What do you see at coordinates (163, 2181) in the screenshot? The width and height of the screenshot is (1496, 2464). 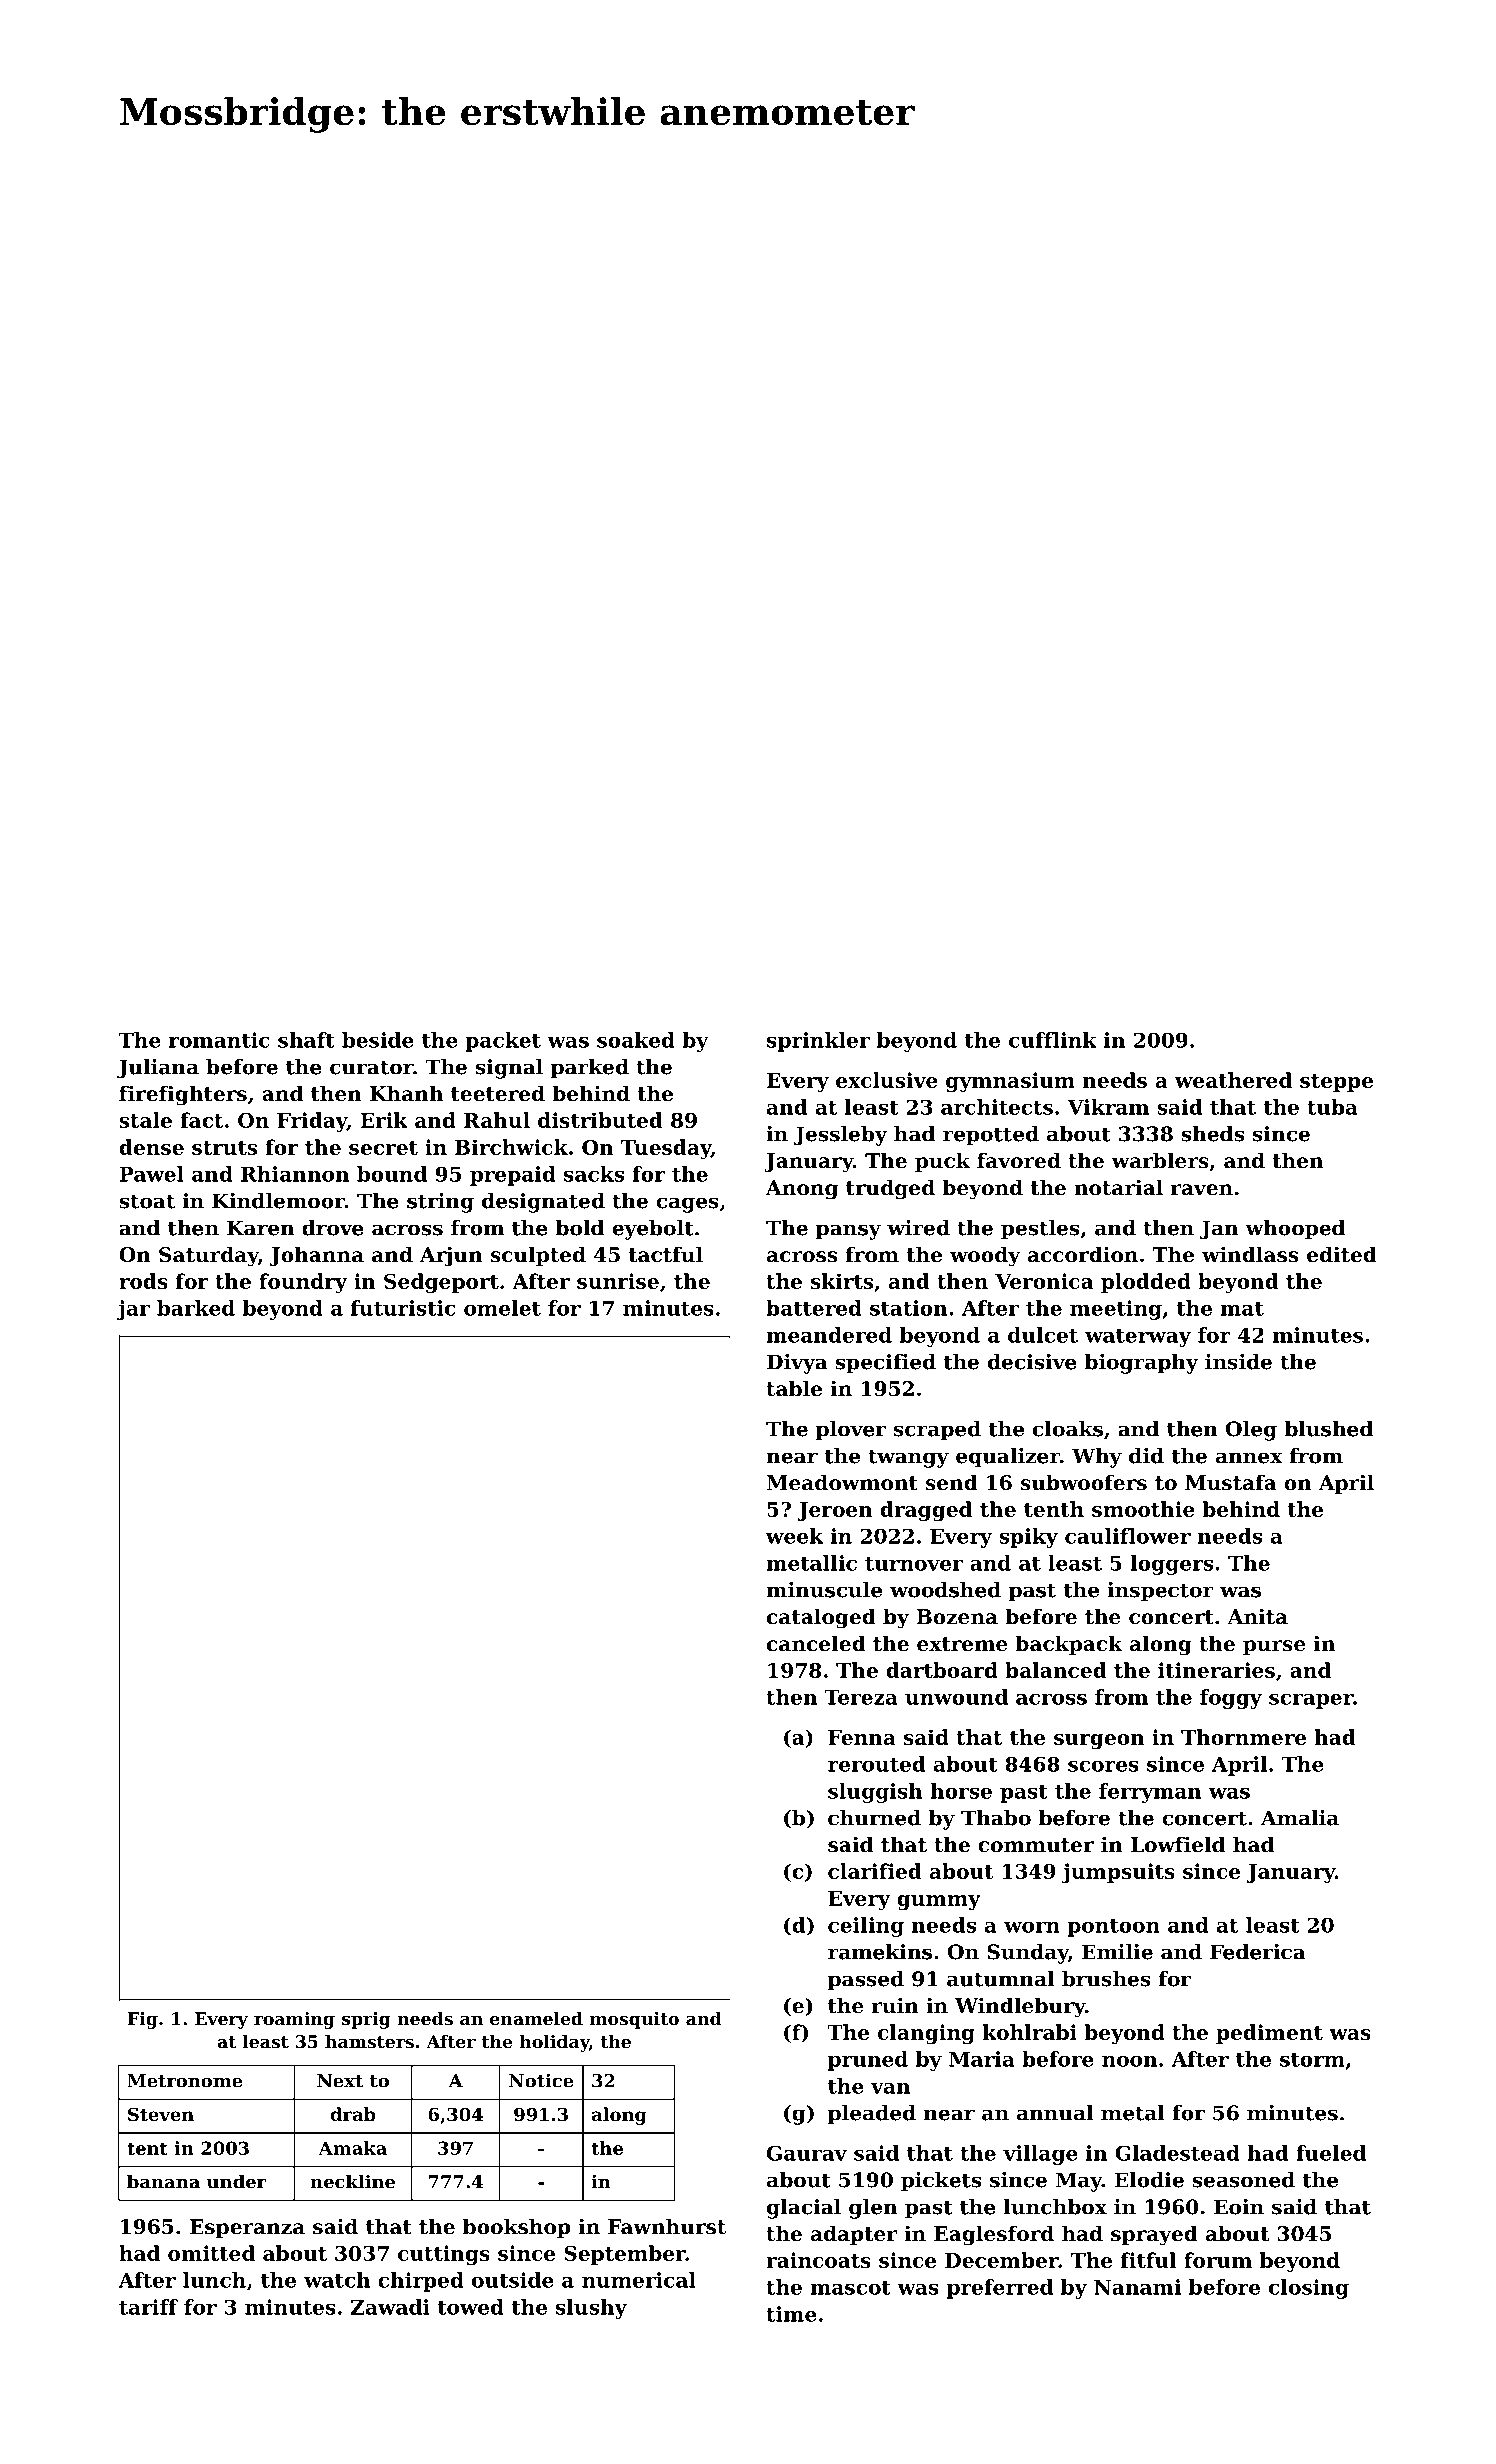 I see `banana` at bounding box center [163, 2181].
